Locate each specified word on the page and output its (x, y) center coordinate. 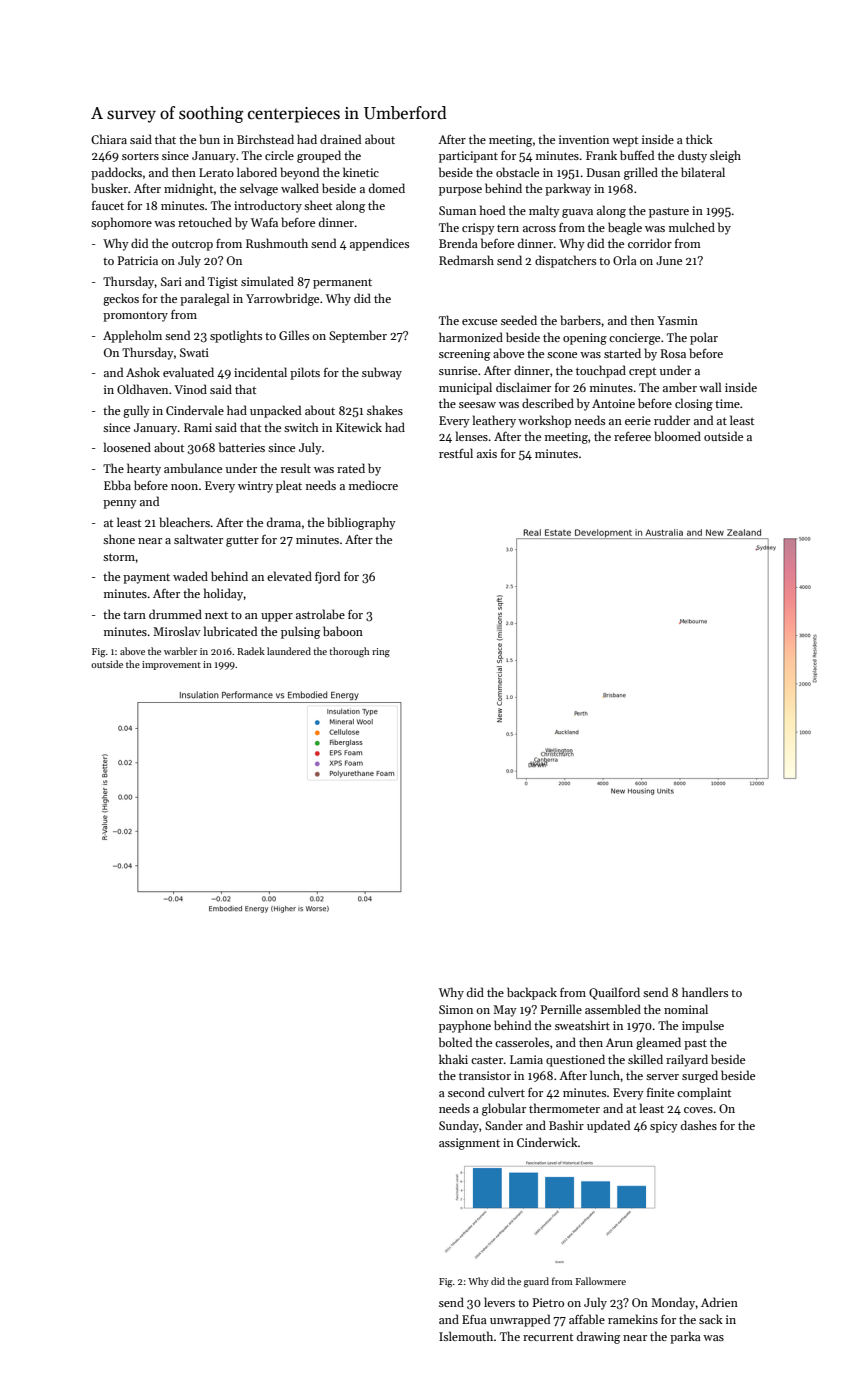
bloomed (677, 436)
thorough (349, 652)
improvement (171, 665)
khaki (453, 1059)
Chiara (109, 139)
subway (382, 373)
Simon (456, 1009)
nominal (686, 1009)
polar (704, 338)
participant (468, 157)
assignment (469, 1144)
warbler (180, 651)
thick (699, 139)
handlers (705, 992)
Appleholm (132, 336)
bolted (455, 1042)
